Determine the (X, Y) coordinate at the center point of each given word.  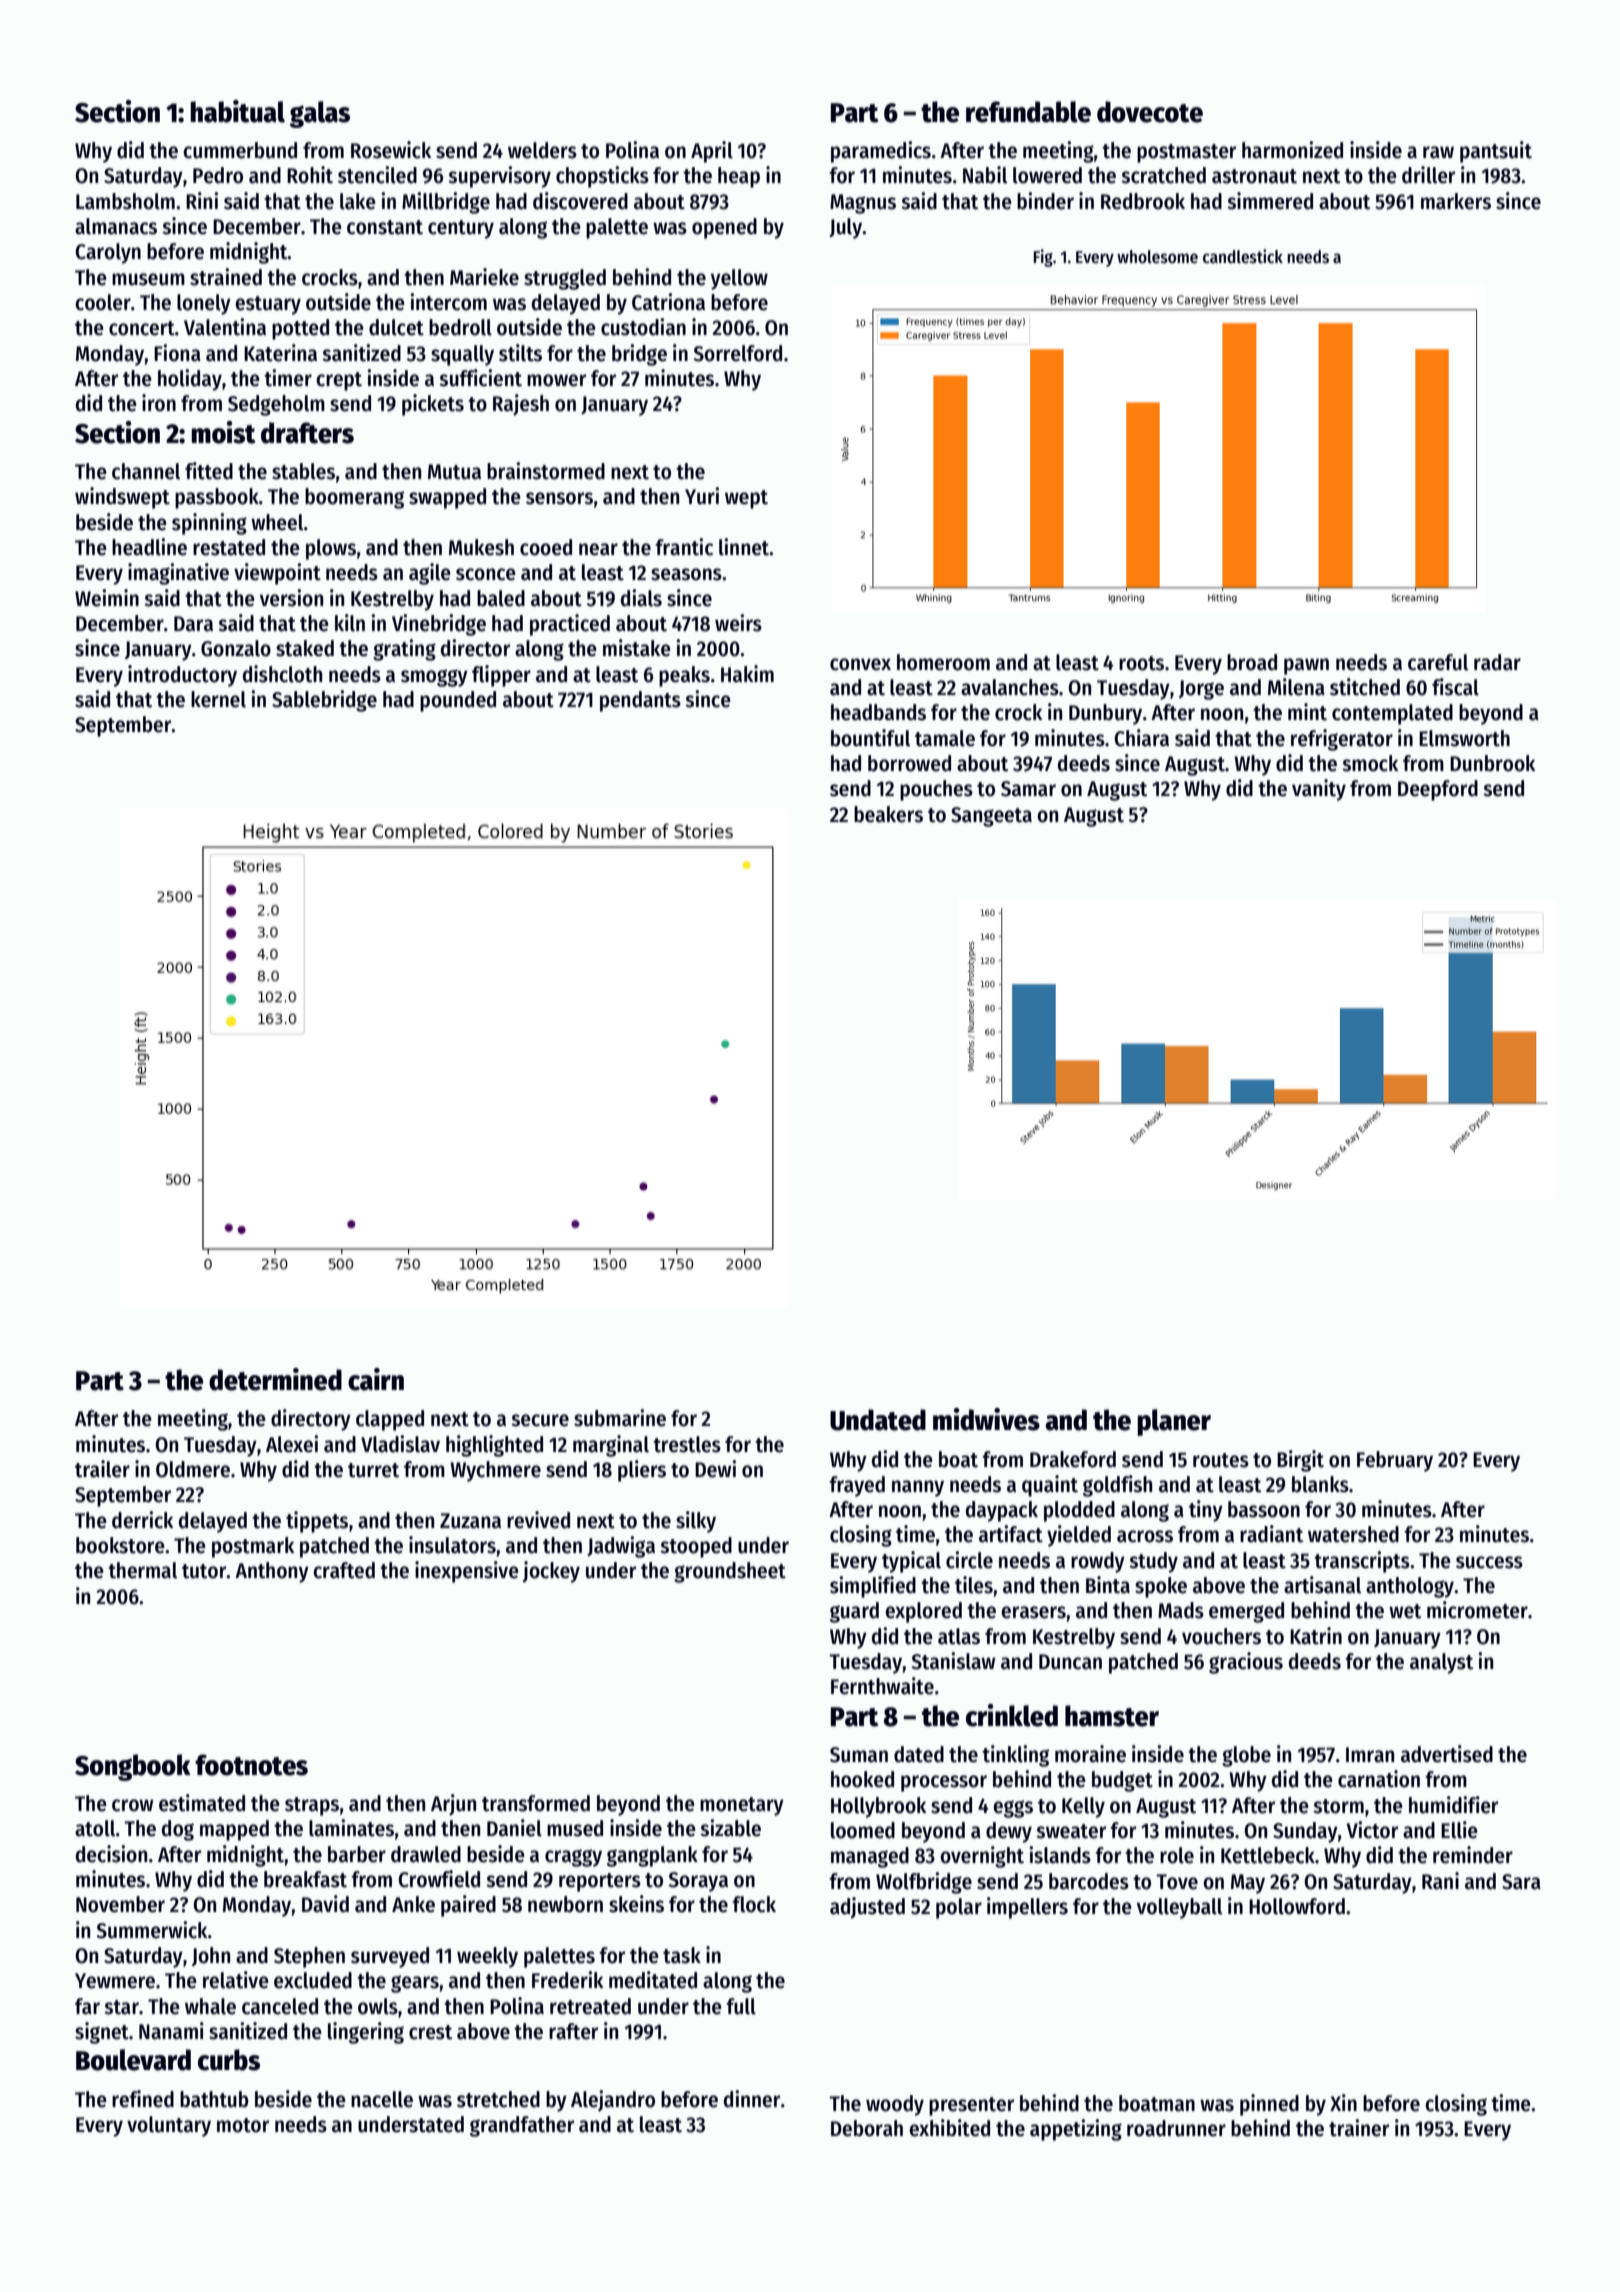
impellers (1027, 1908)
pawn (1306, 666)
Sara (1521, 1882)
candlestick (1243, 256)
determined (275, 1379)
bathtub (214, 2099)
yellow (739, 279)
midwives (986, 1419)
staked (305, 648)
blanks (1320, 1484)
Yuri (702, 496)
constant (385, 227)
